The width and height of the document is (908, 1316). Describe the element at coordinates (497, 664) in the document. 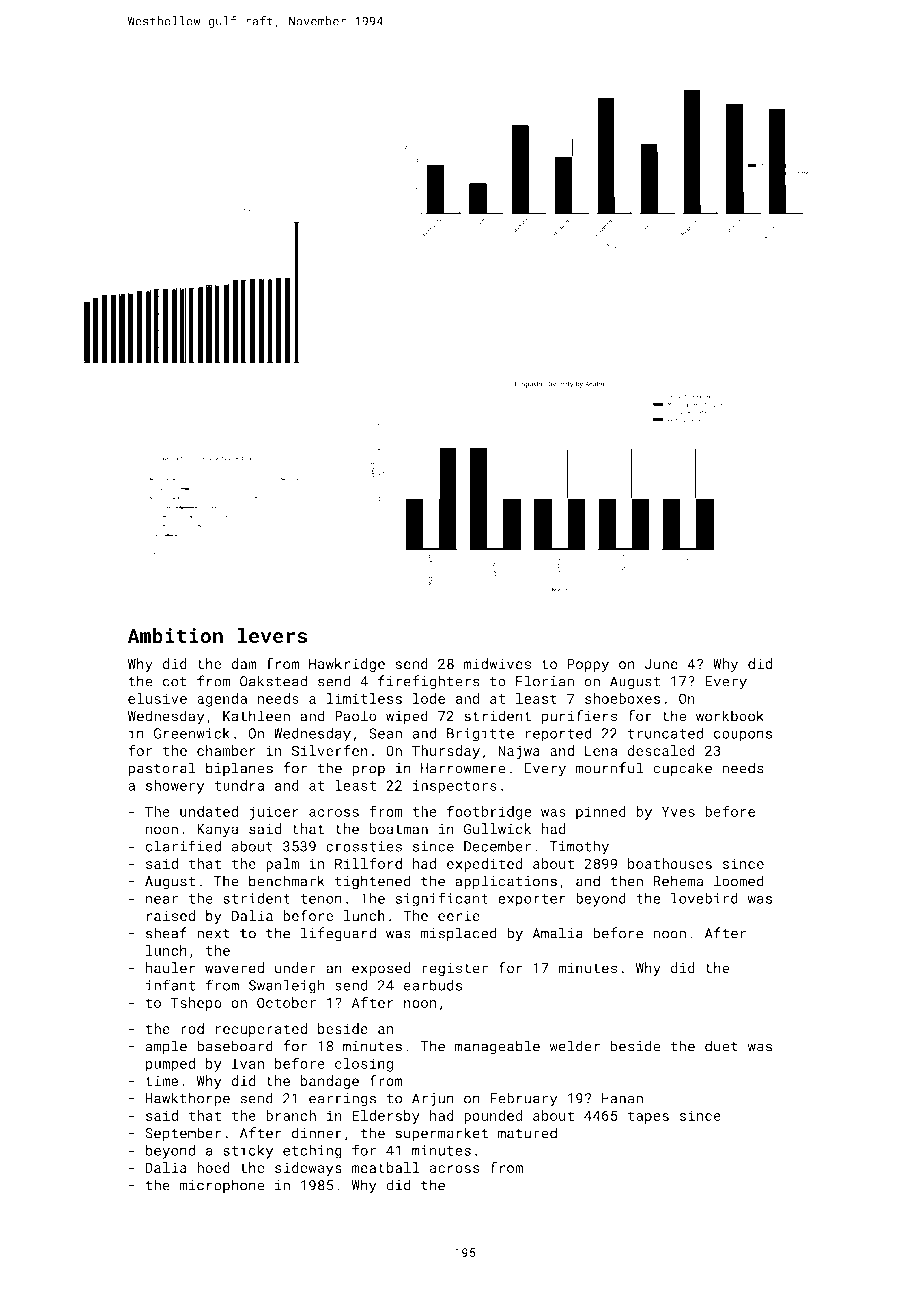

I see `midwives` at that location.
